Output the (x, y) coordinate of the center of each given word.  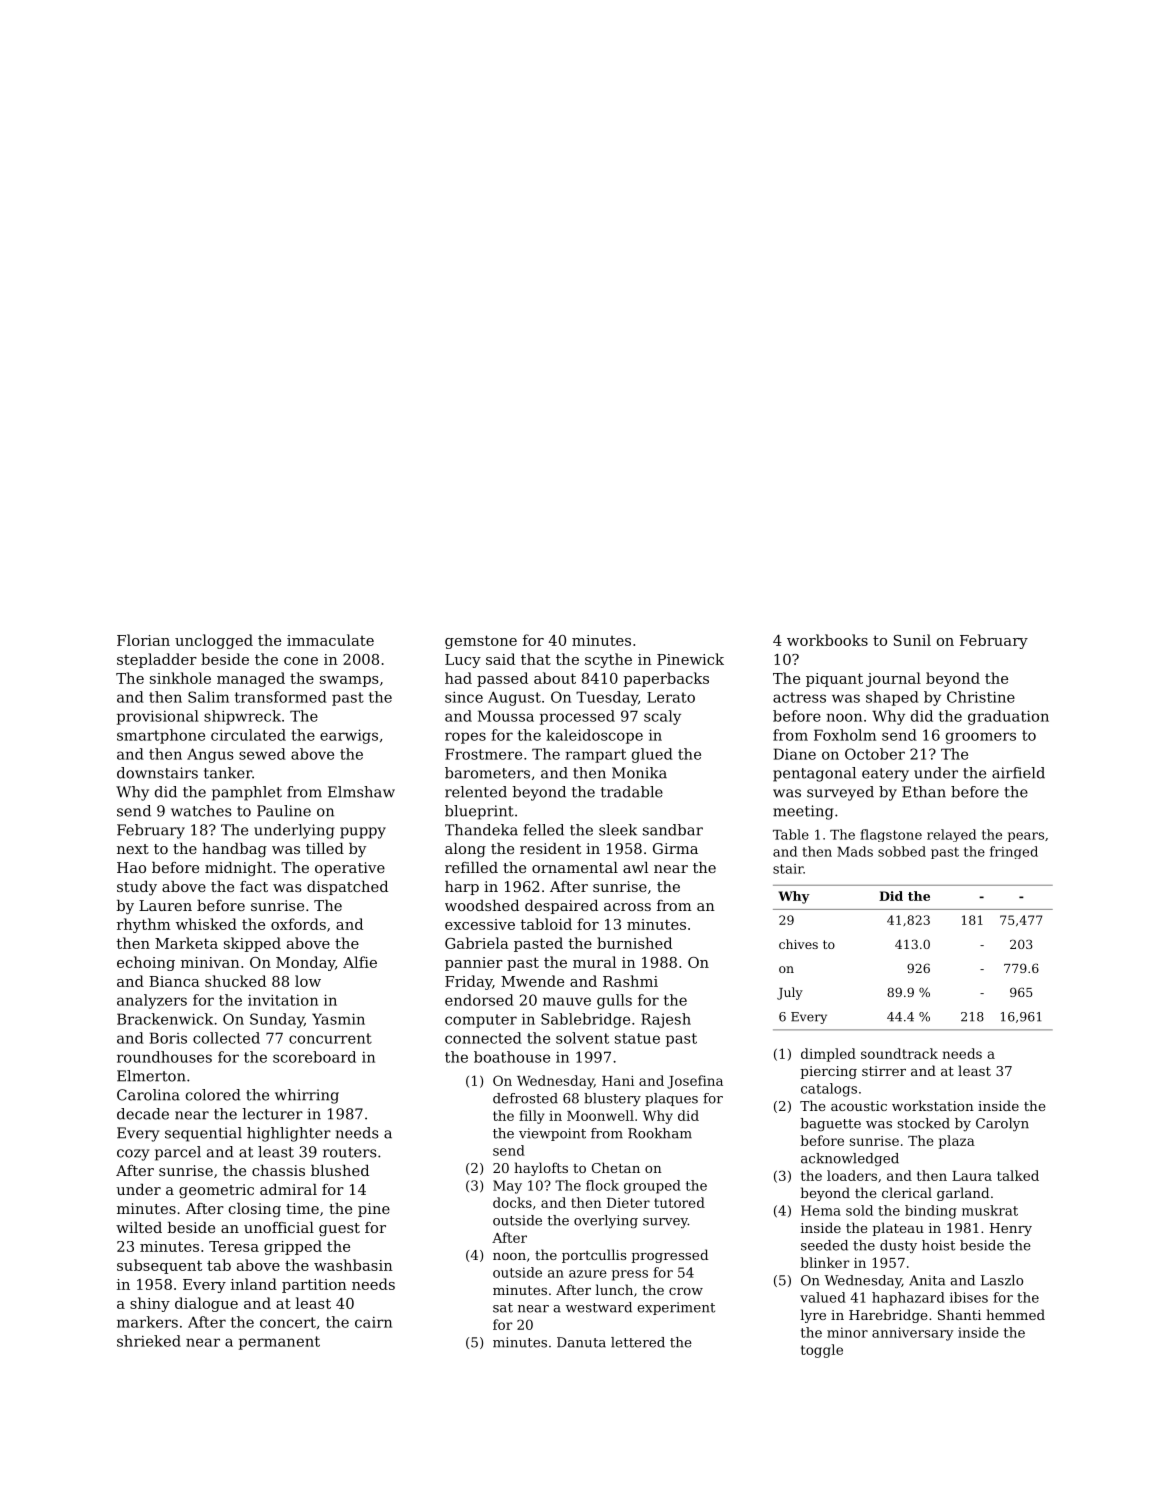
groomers (981, 738)
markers (147, 1322)
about (555, 678)
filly (532, 1117)
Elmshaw (361, 792)
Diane (795, 754)
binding (931, 1212)
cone (301, 661)
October (875, 754)
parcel (178, 1153)
